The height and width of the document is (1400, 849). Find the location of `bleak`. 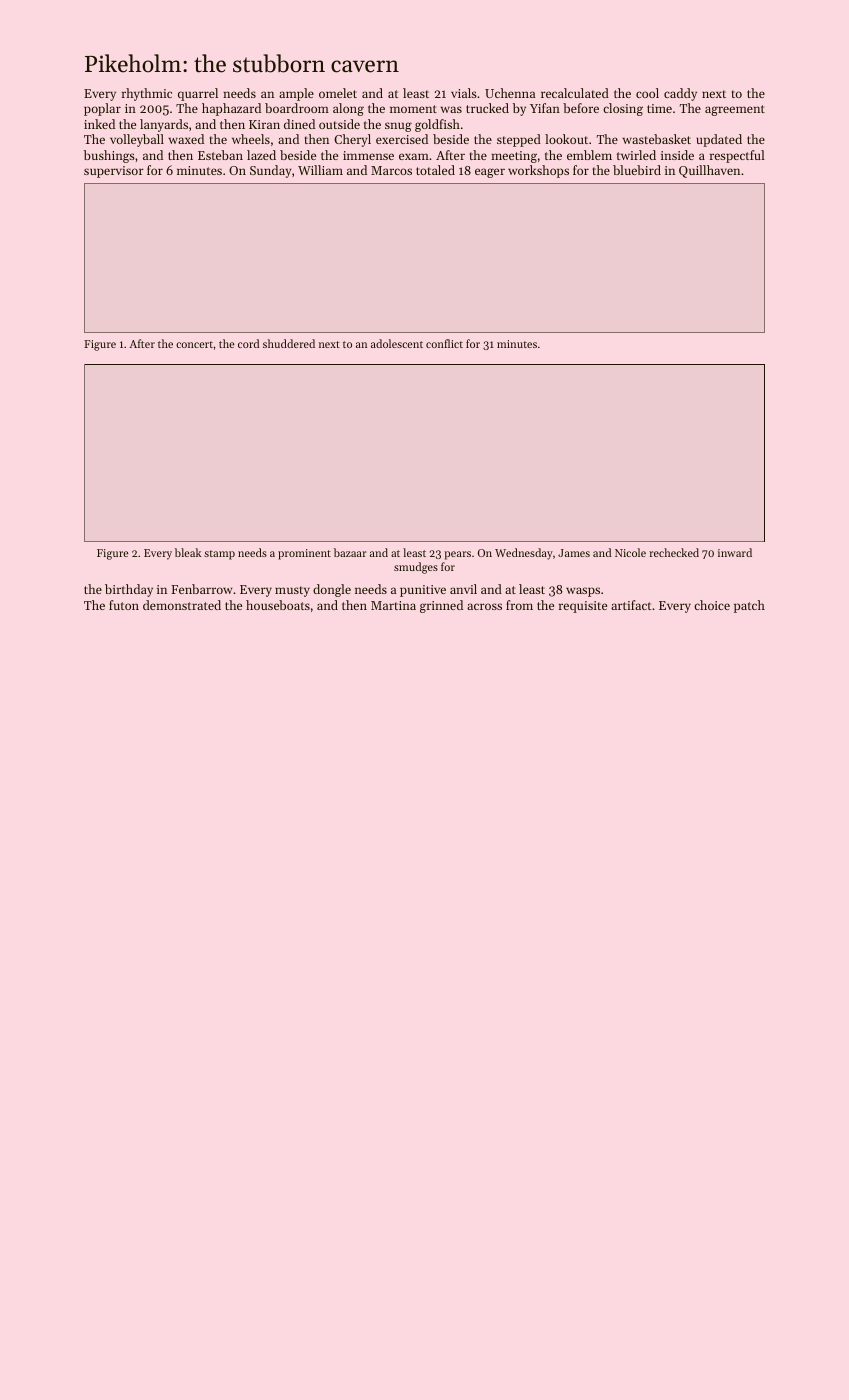

bleak is located at coordinates (188, 552).
